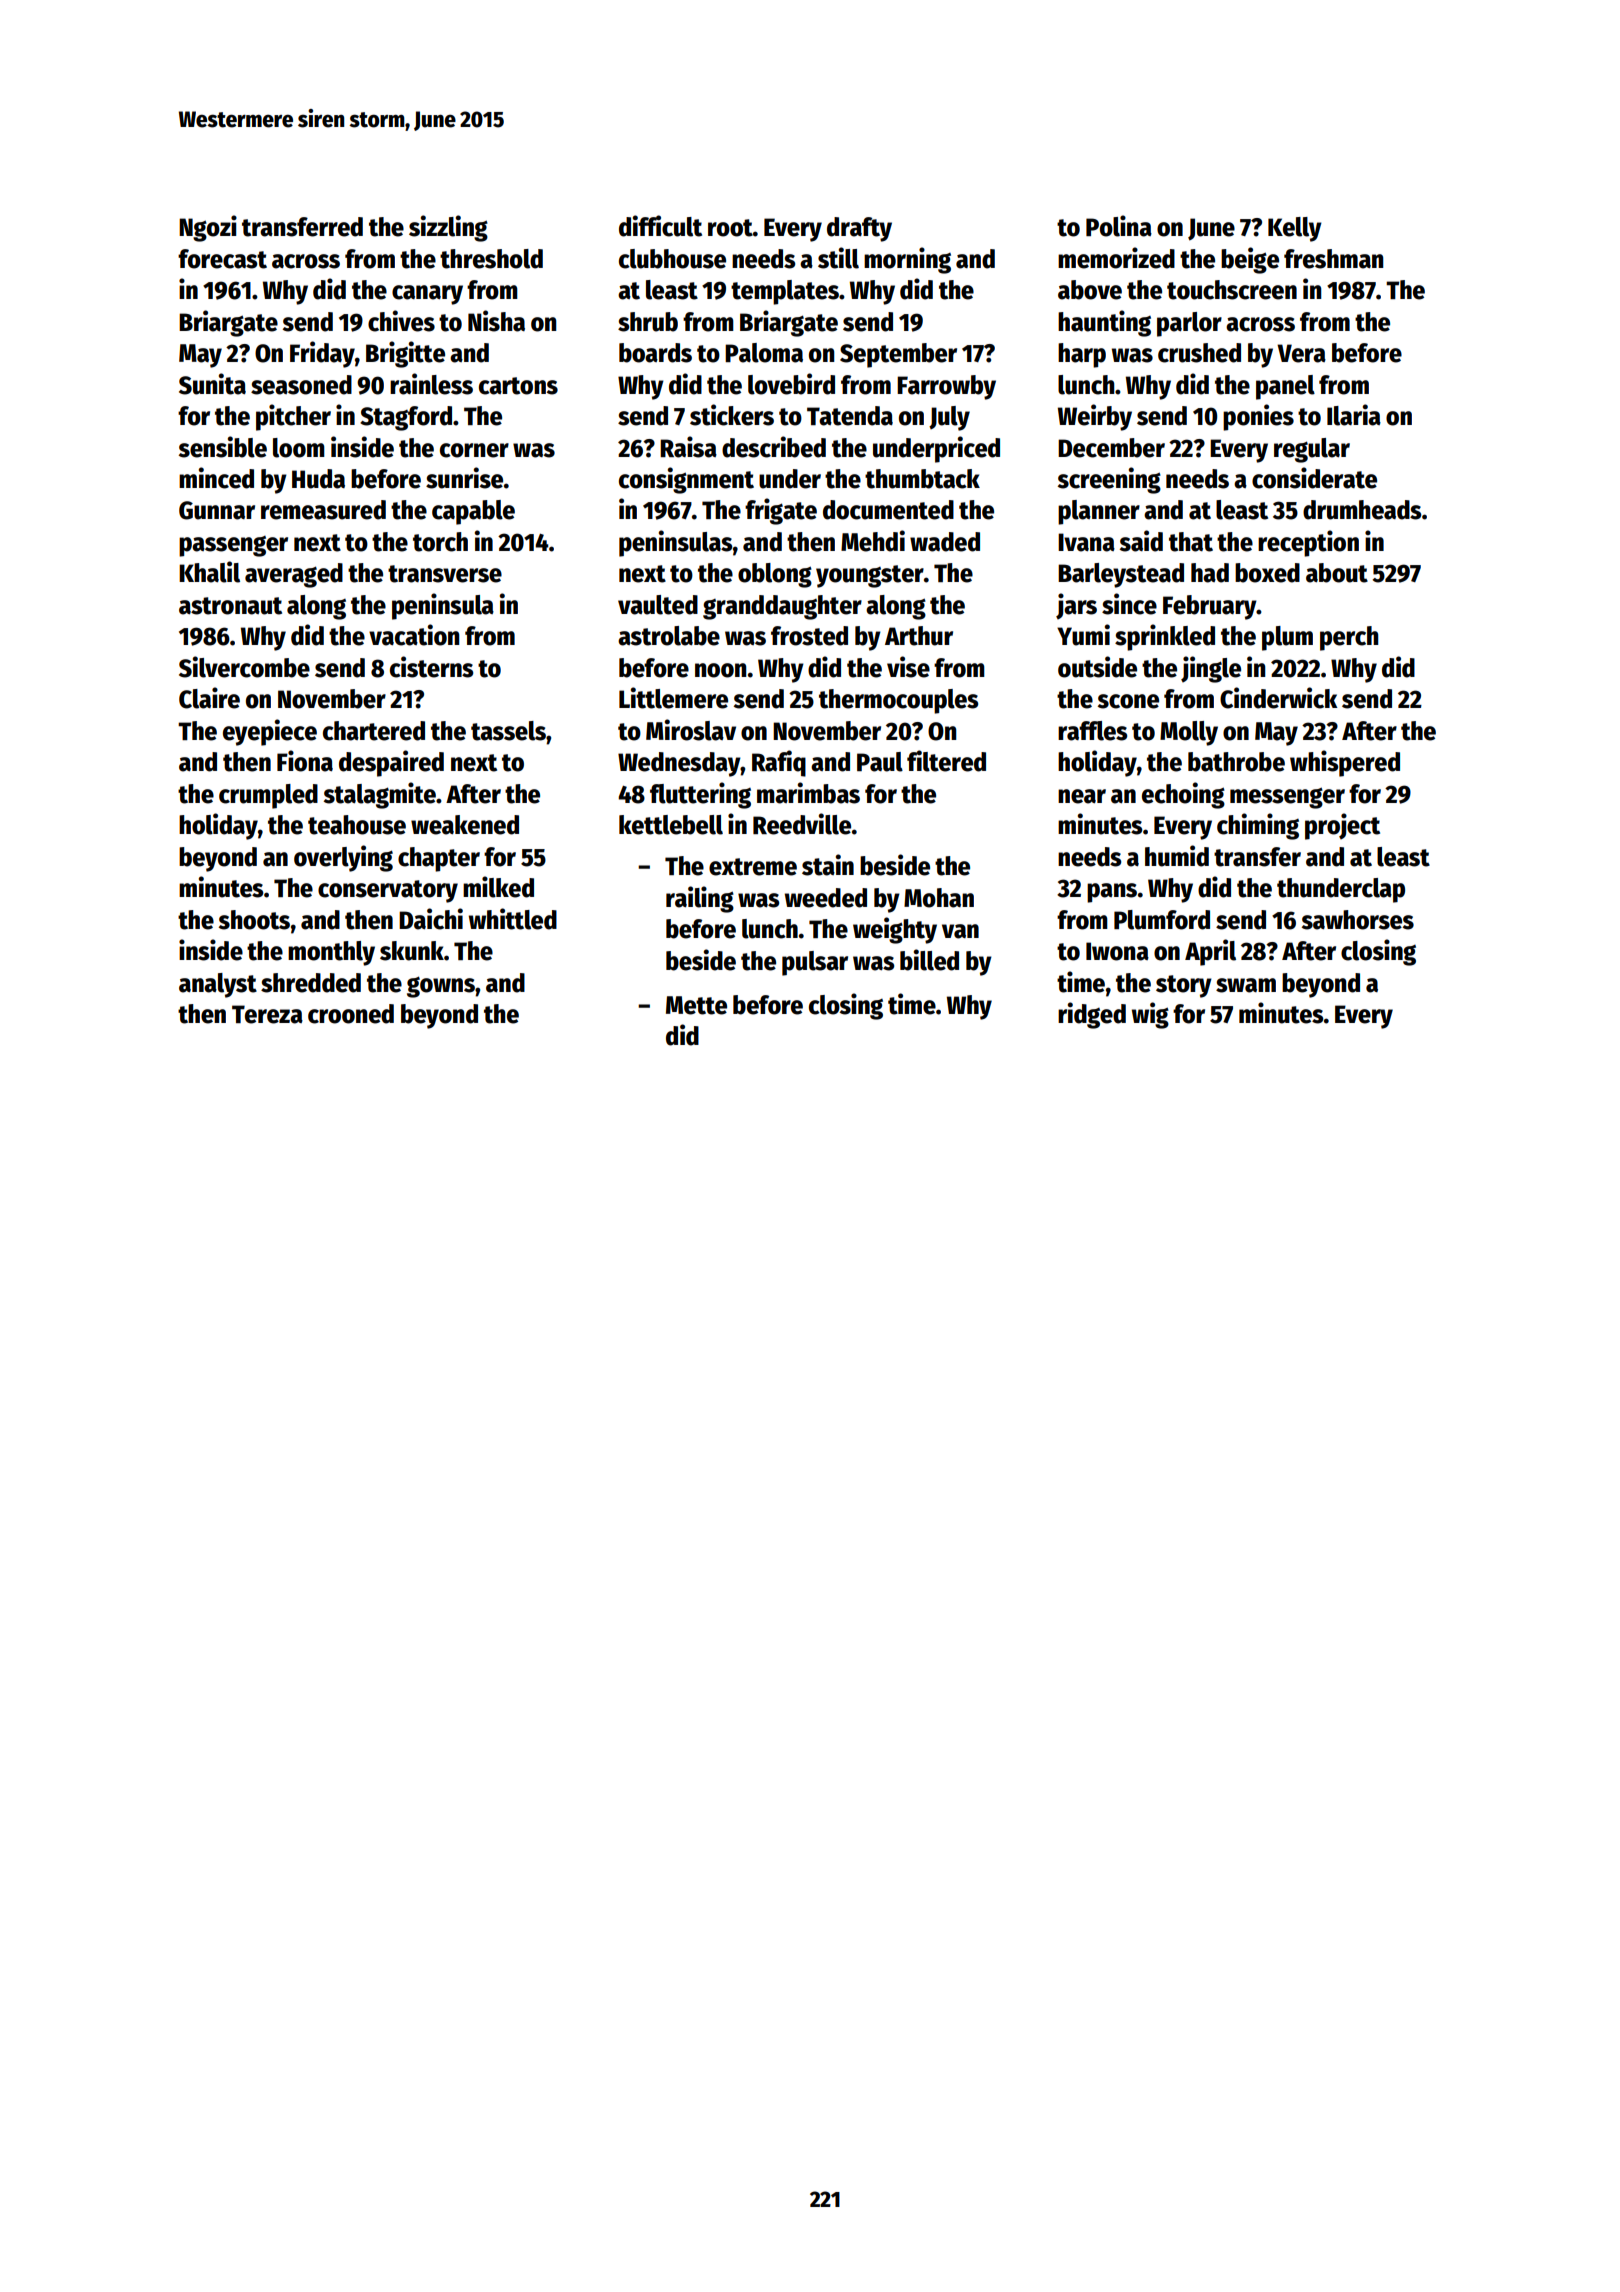 The width and height of the page is (1620, 2292). Describe the element at coordinates (1295, 229) in the page. I see `Kelly` at that location.
